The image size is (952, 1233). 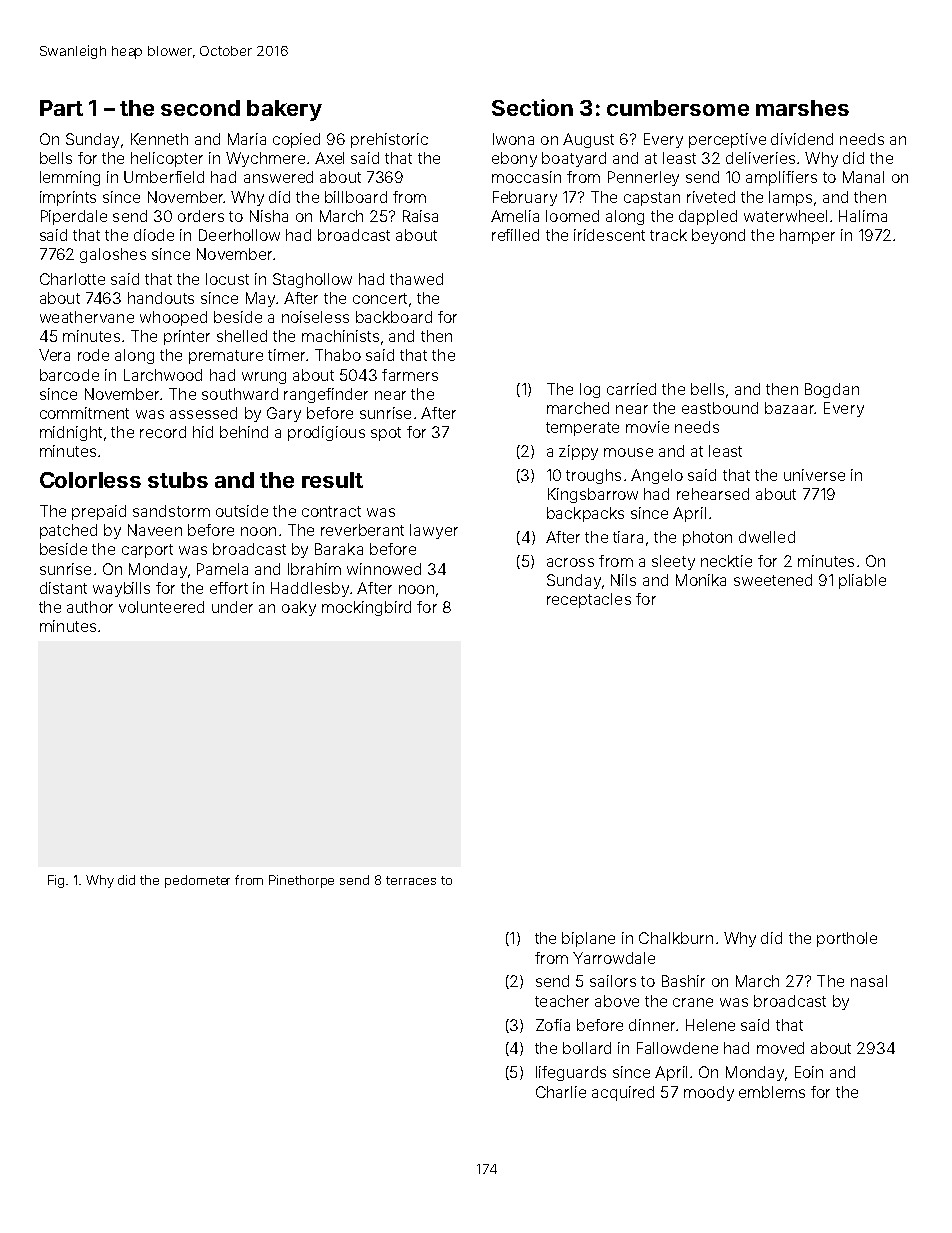 I want to click on hamper, so click(x=807, y=236).
